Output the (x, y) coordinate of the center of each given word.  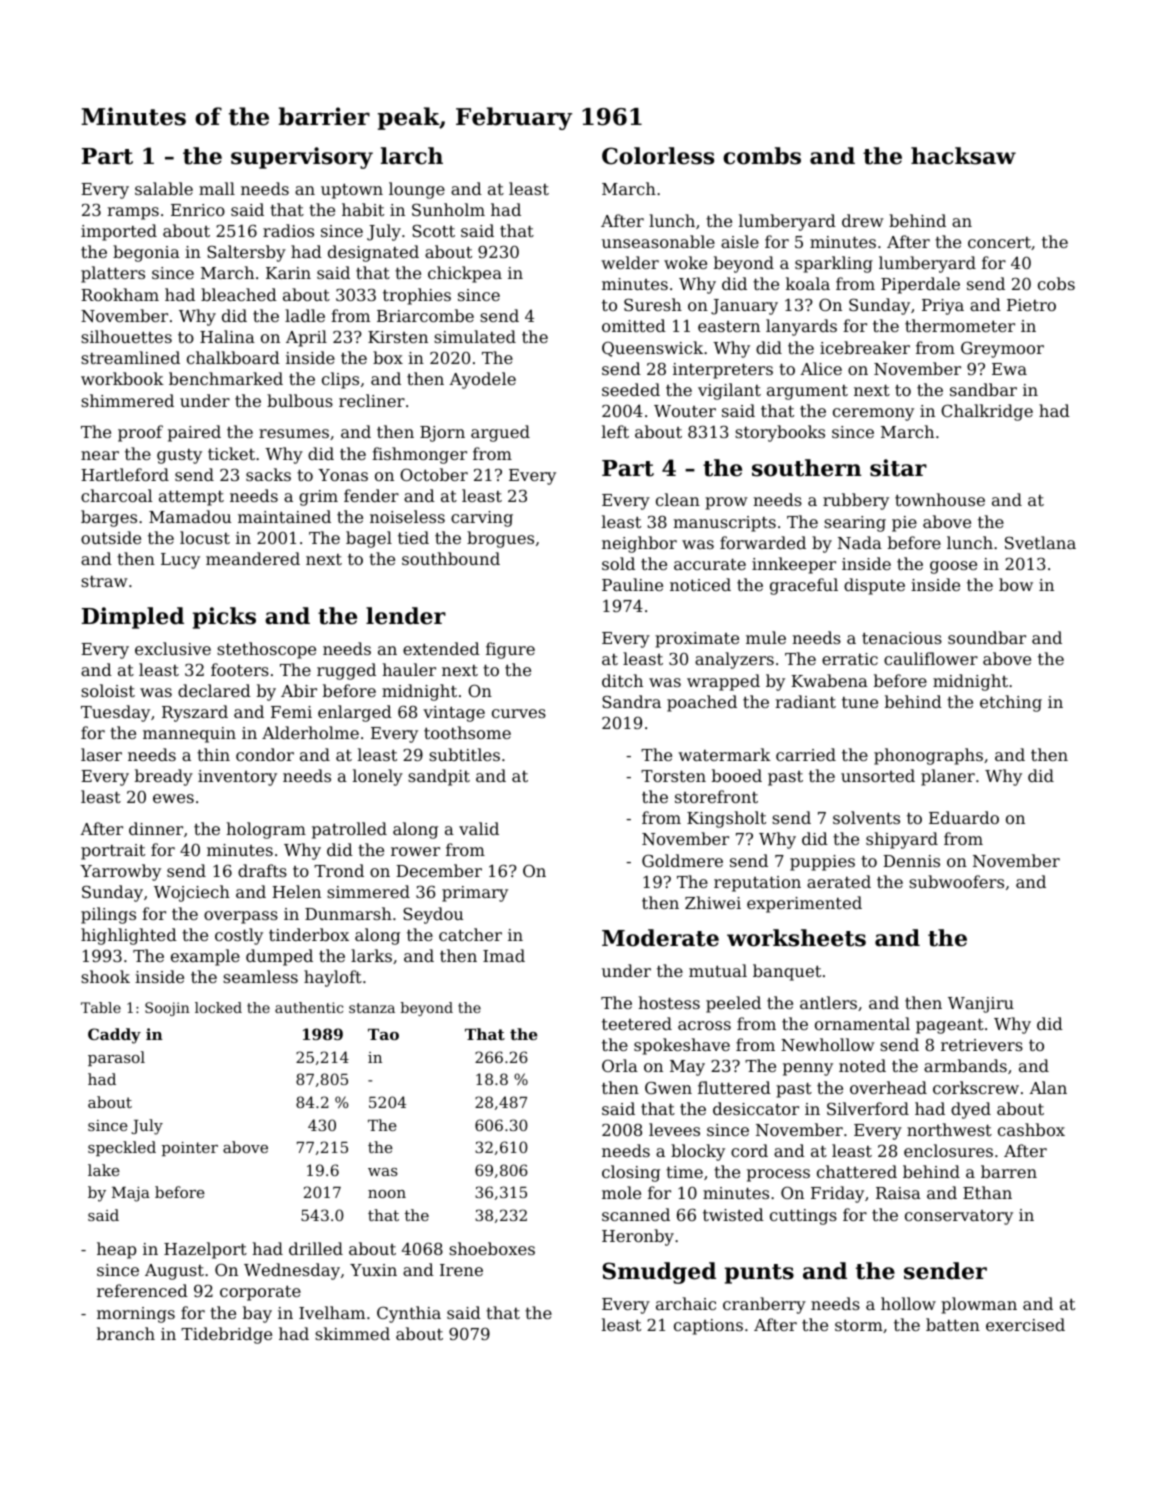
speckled (122, 1148)
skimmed (352, 1333)
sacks (268, 474)
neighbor (639, 544)
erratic (850, 659)
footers (240, 669)
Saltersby (246, 253)
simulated (475, 336)
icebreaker (865, 347)
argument (807, 392)
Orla (620, 1065)
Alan (1048, 1087)
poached (702, 703)
